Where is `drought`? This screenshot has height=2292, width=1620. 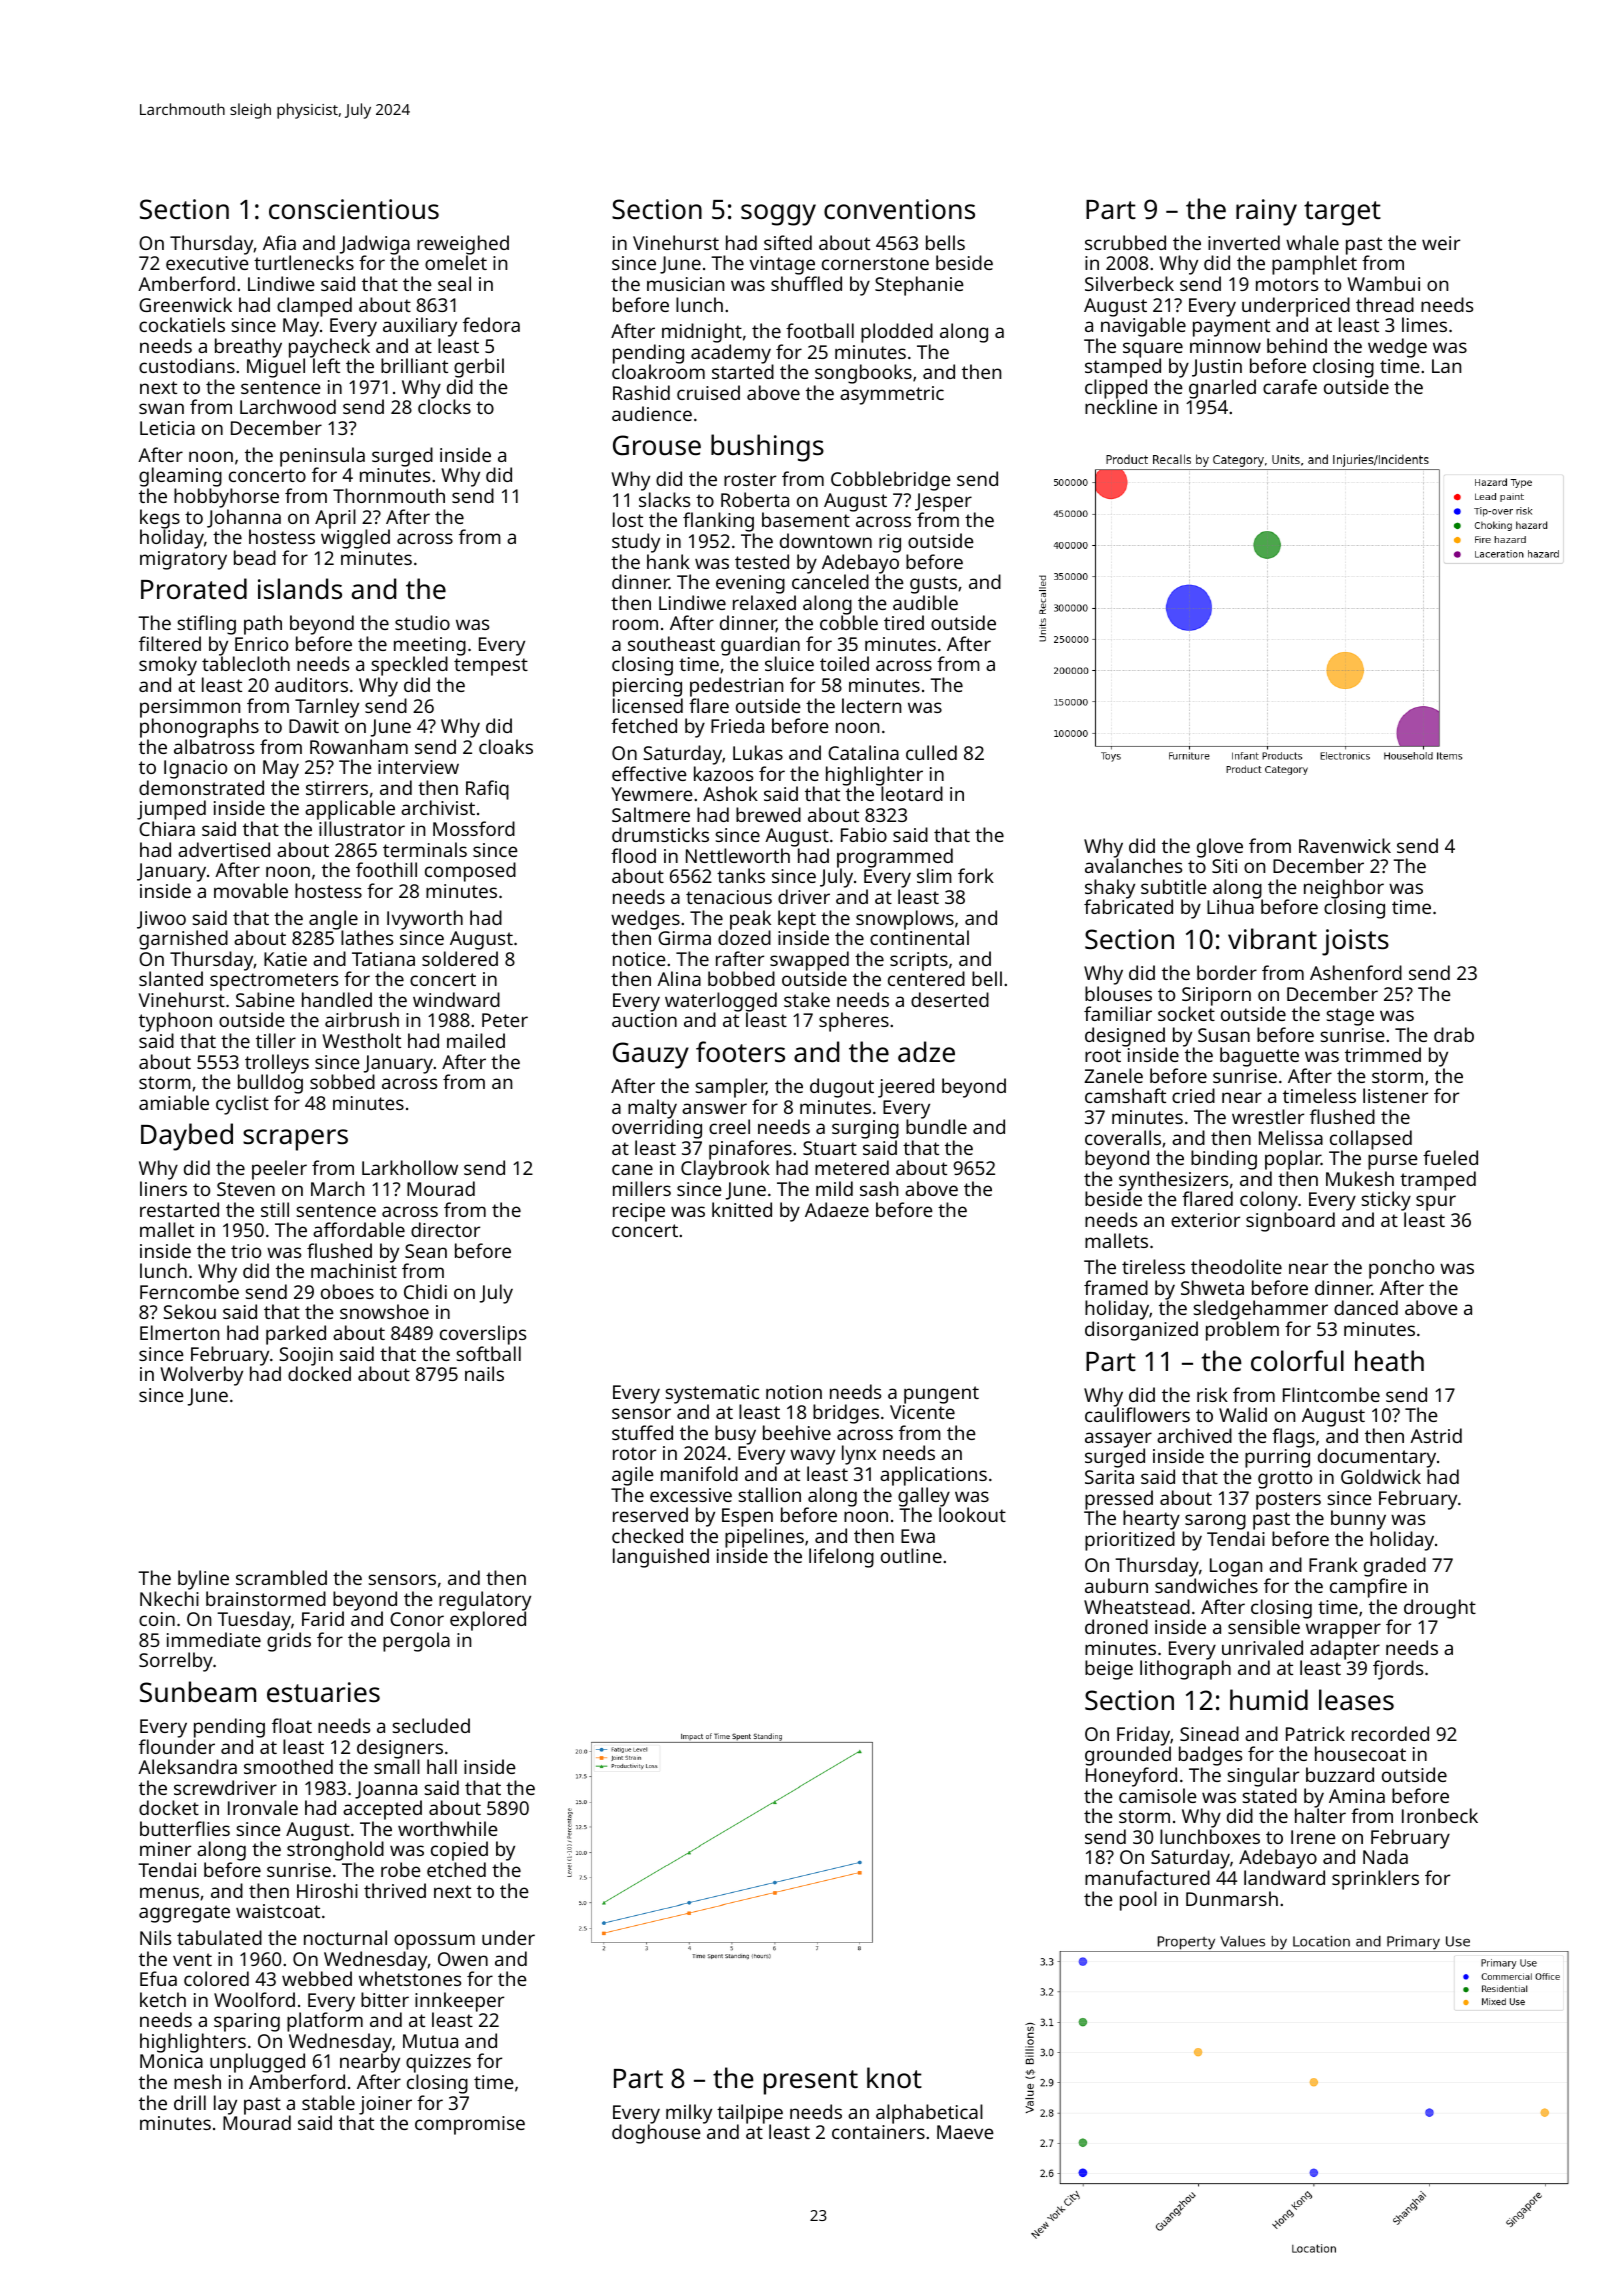 drought is located at coordinates (1440, 1609).
